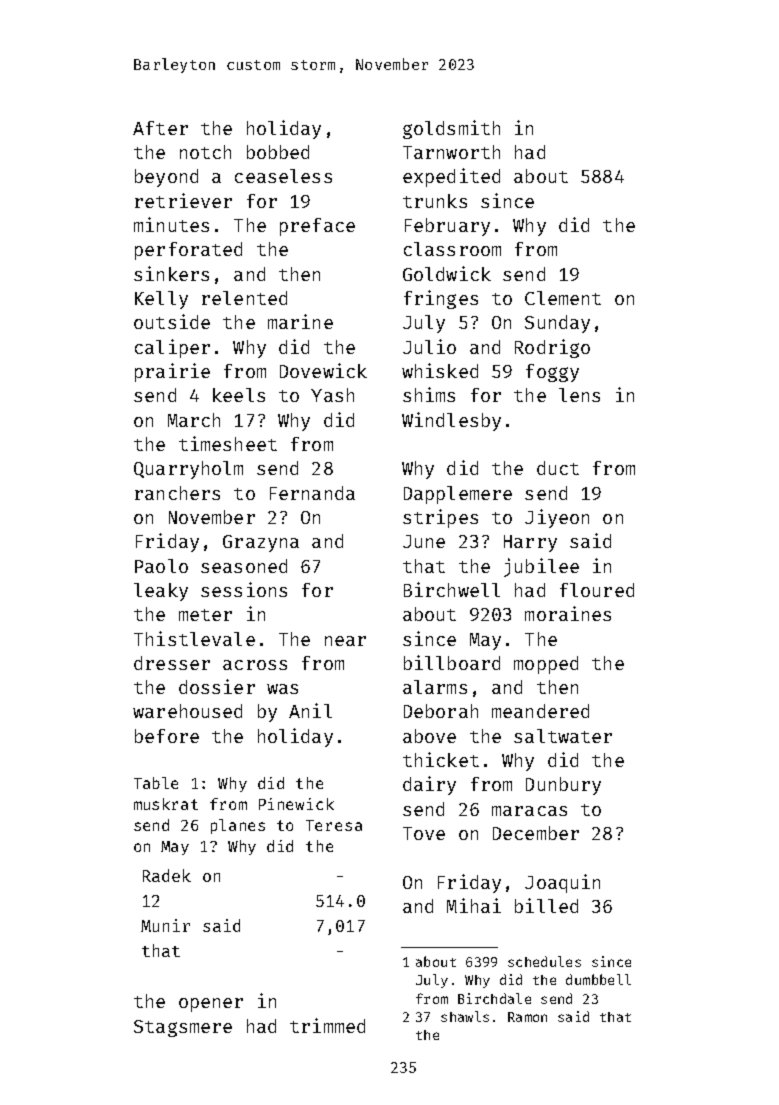 The width and height of the image is (779, 1105). I want to click on mopped, so click(546, 665).
